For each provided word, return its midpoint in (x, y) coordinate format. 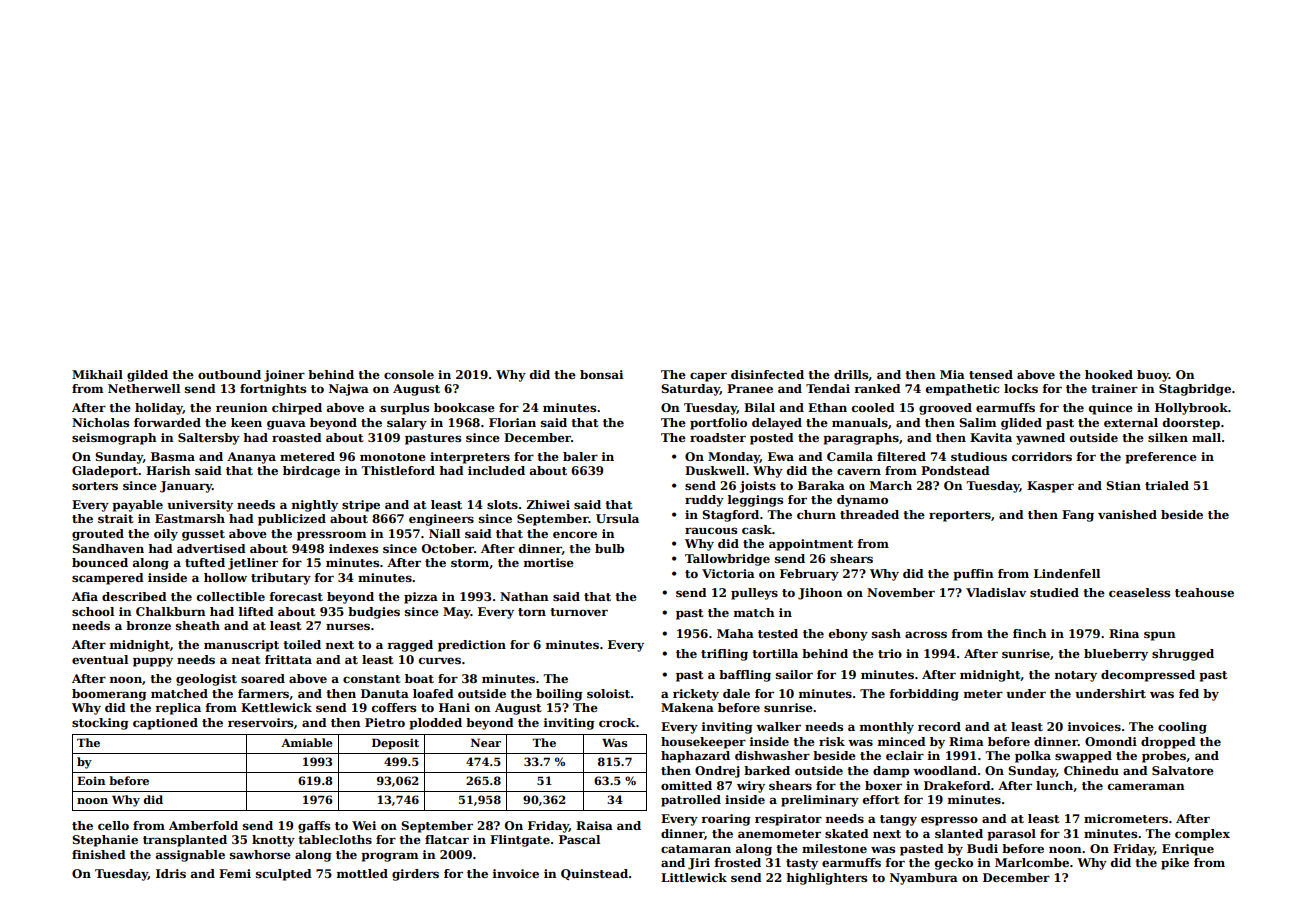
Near (486, 742)
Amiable (307, 742)
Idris (171, 873)
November (901, 592)
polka (1033, 757)
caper (708, 377)
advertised (211, 548)
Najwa (349, 390)
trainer (1114, 388)
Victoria (728, 573)
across (926, 634)
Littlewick (694, 877)
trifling (724, 655)
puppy (153, 662)
